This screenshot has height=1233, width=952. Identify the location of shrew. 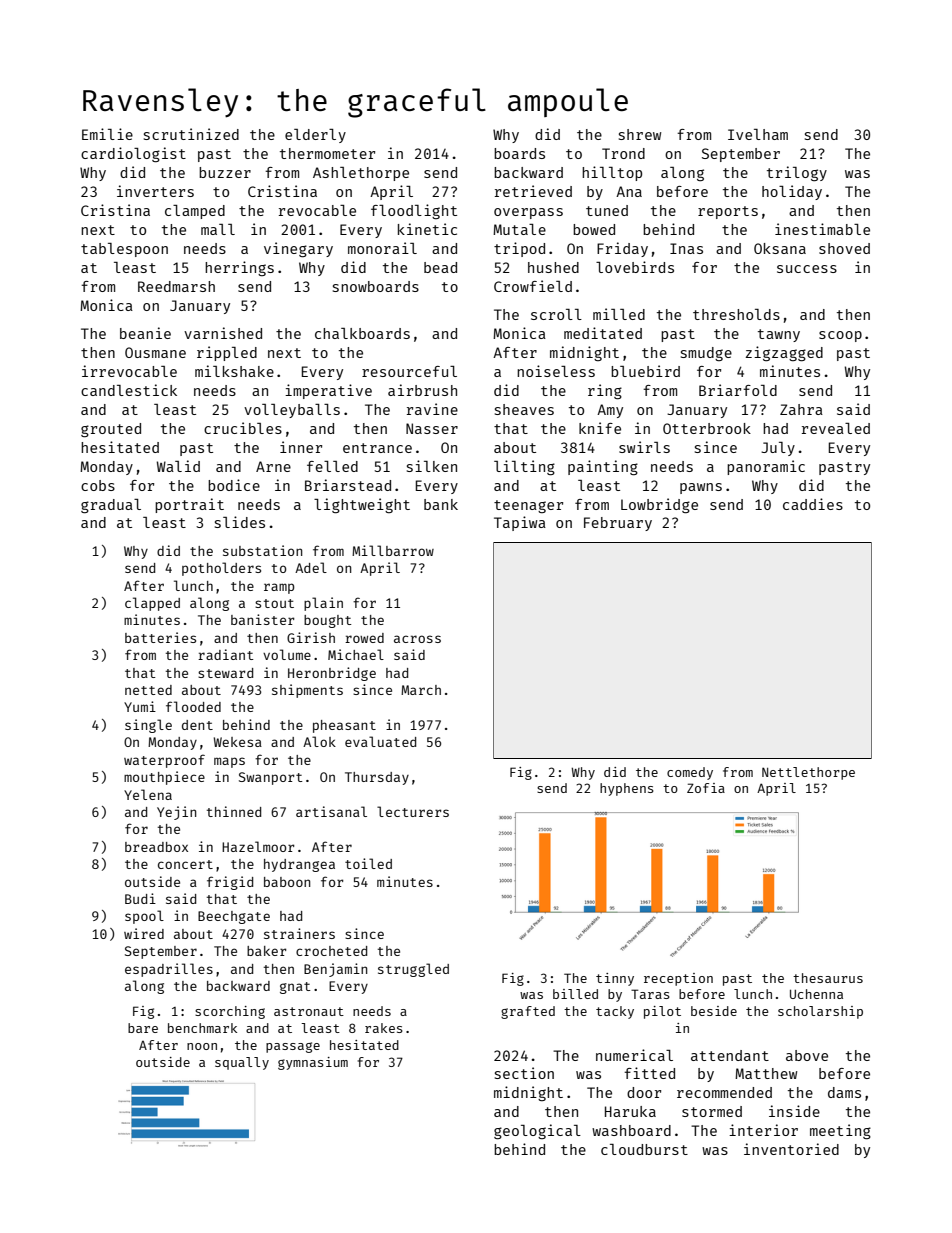
(640, 134).
